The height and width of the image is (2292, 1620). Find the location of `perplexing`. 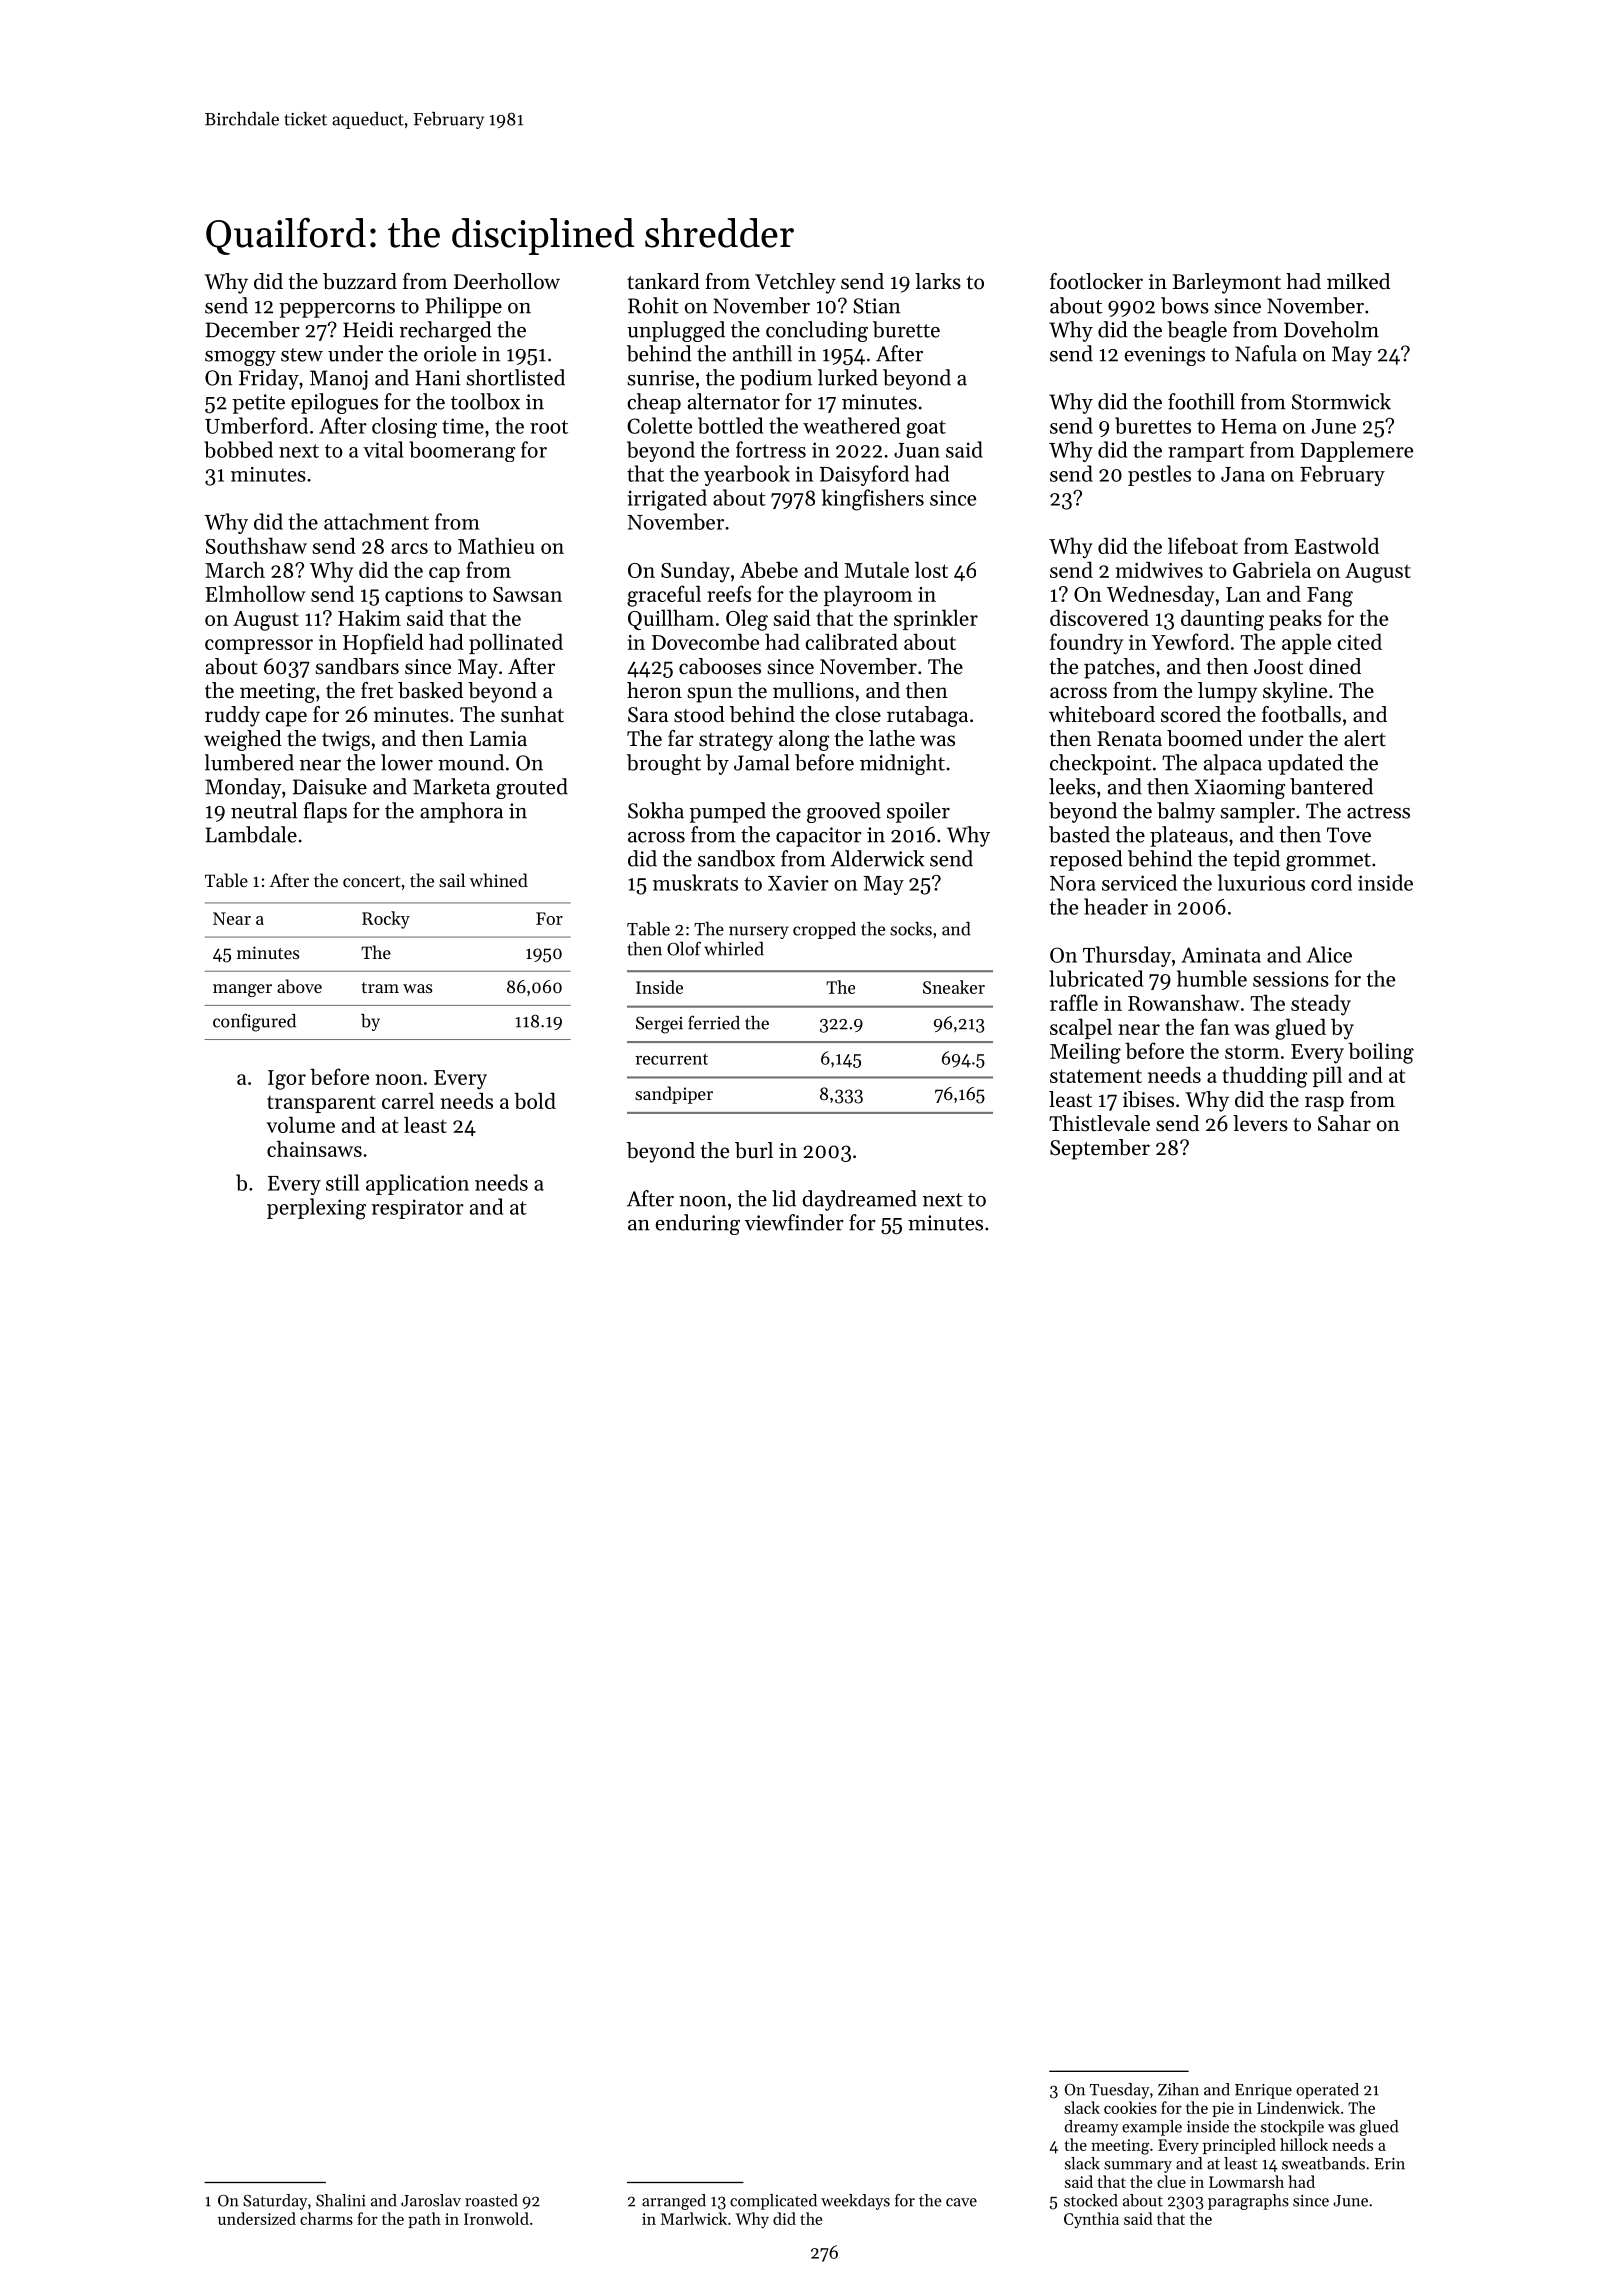

perplexing is located at coordinates (316, 1209).
